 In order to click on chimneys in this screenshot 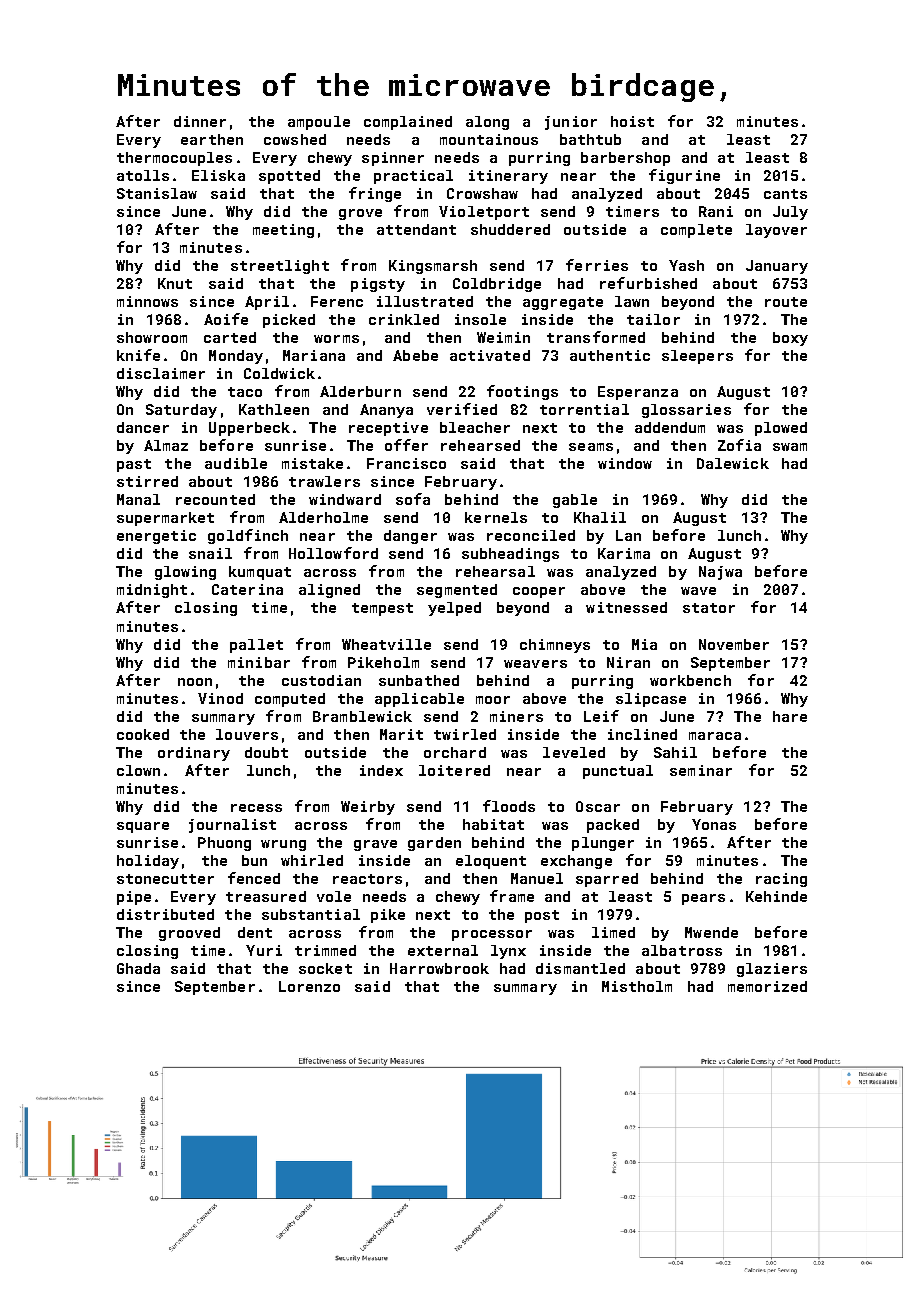, I will do `click(555, 646)`.
